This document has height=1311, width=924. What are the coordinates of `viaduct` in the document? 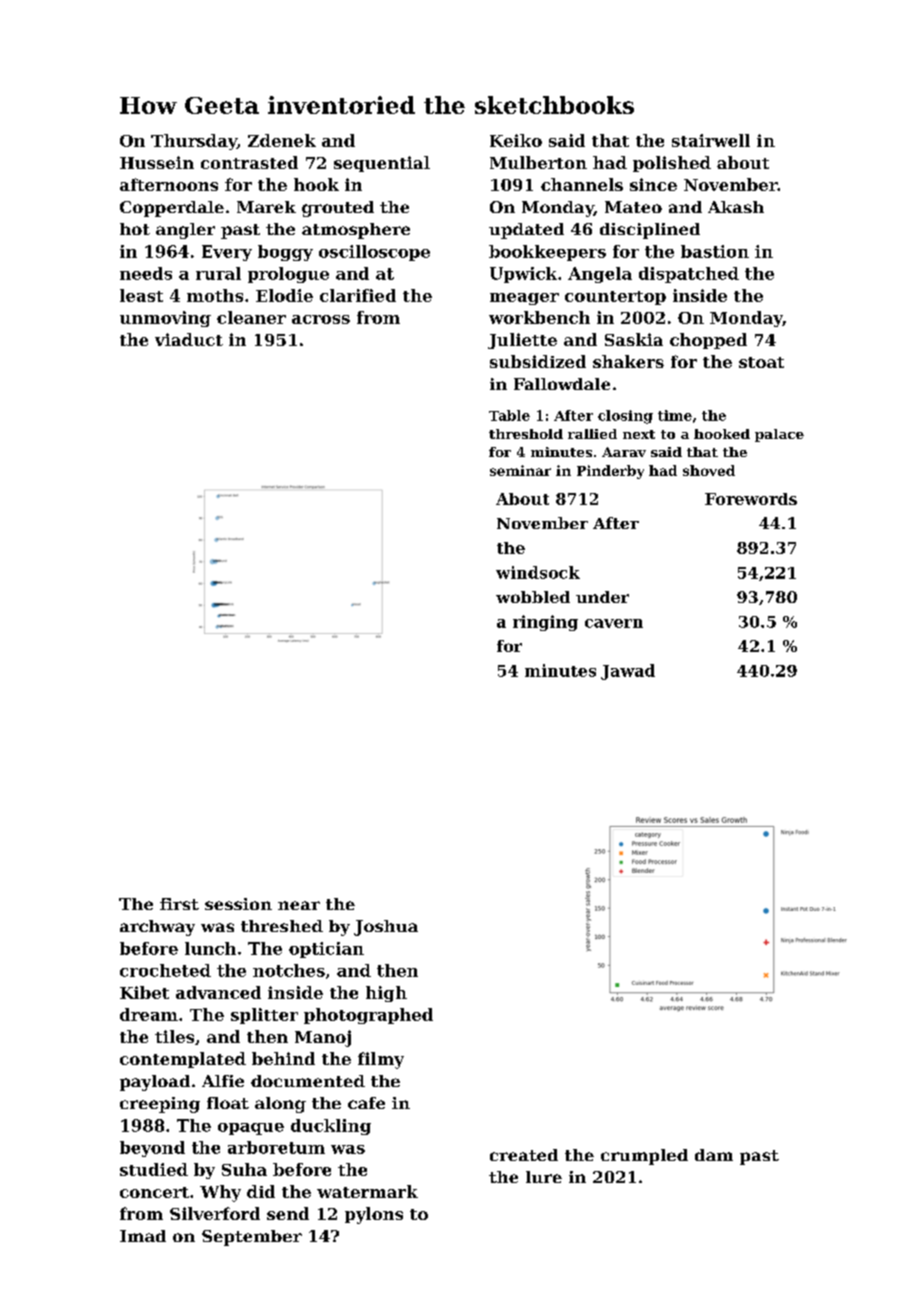 It's located at (189, 339).
